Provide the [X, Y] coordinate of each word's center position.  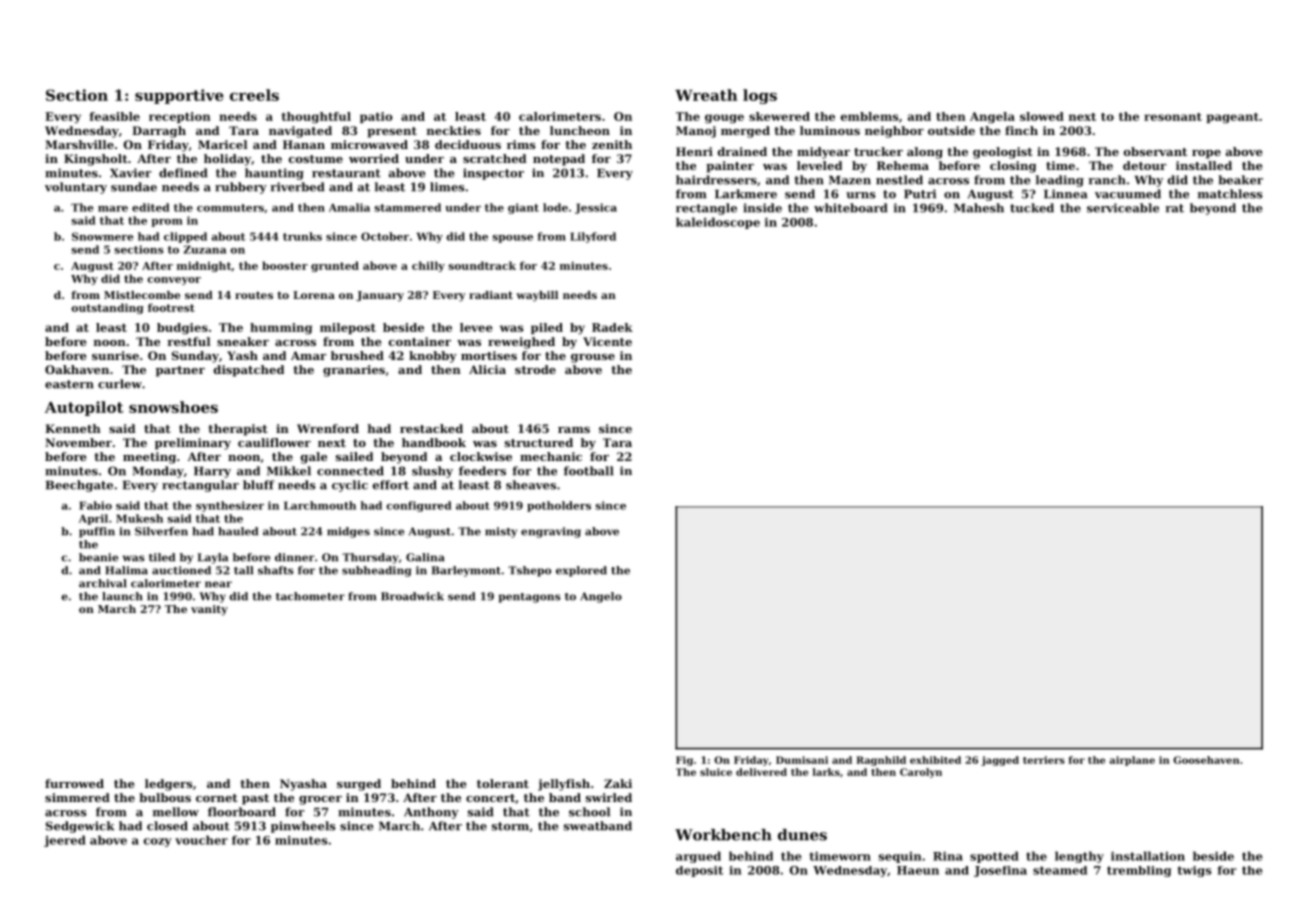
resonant [1173, 117]
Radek [612, 327]
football [589, 471]
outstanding [108, 308]
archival [103, 583]
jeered [65, 841]
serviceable [1123, 208]
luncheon [580, 130]
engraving [551, 532]
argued [698, 857]
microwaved [369, 144]
